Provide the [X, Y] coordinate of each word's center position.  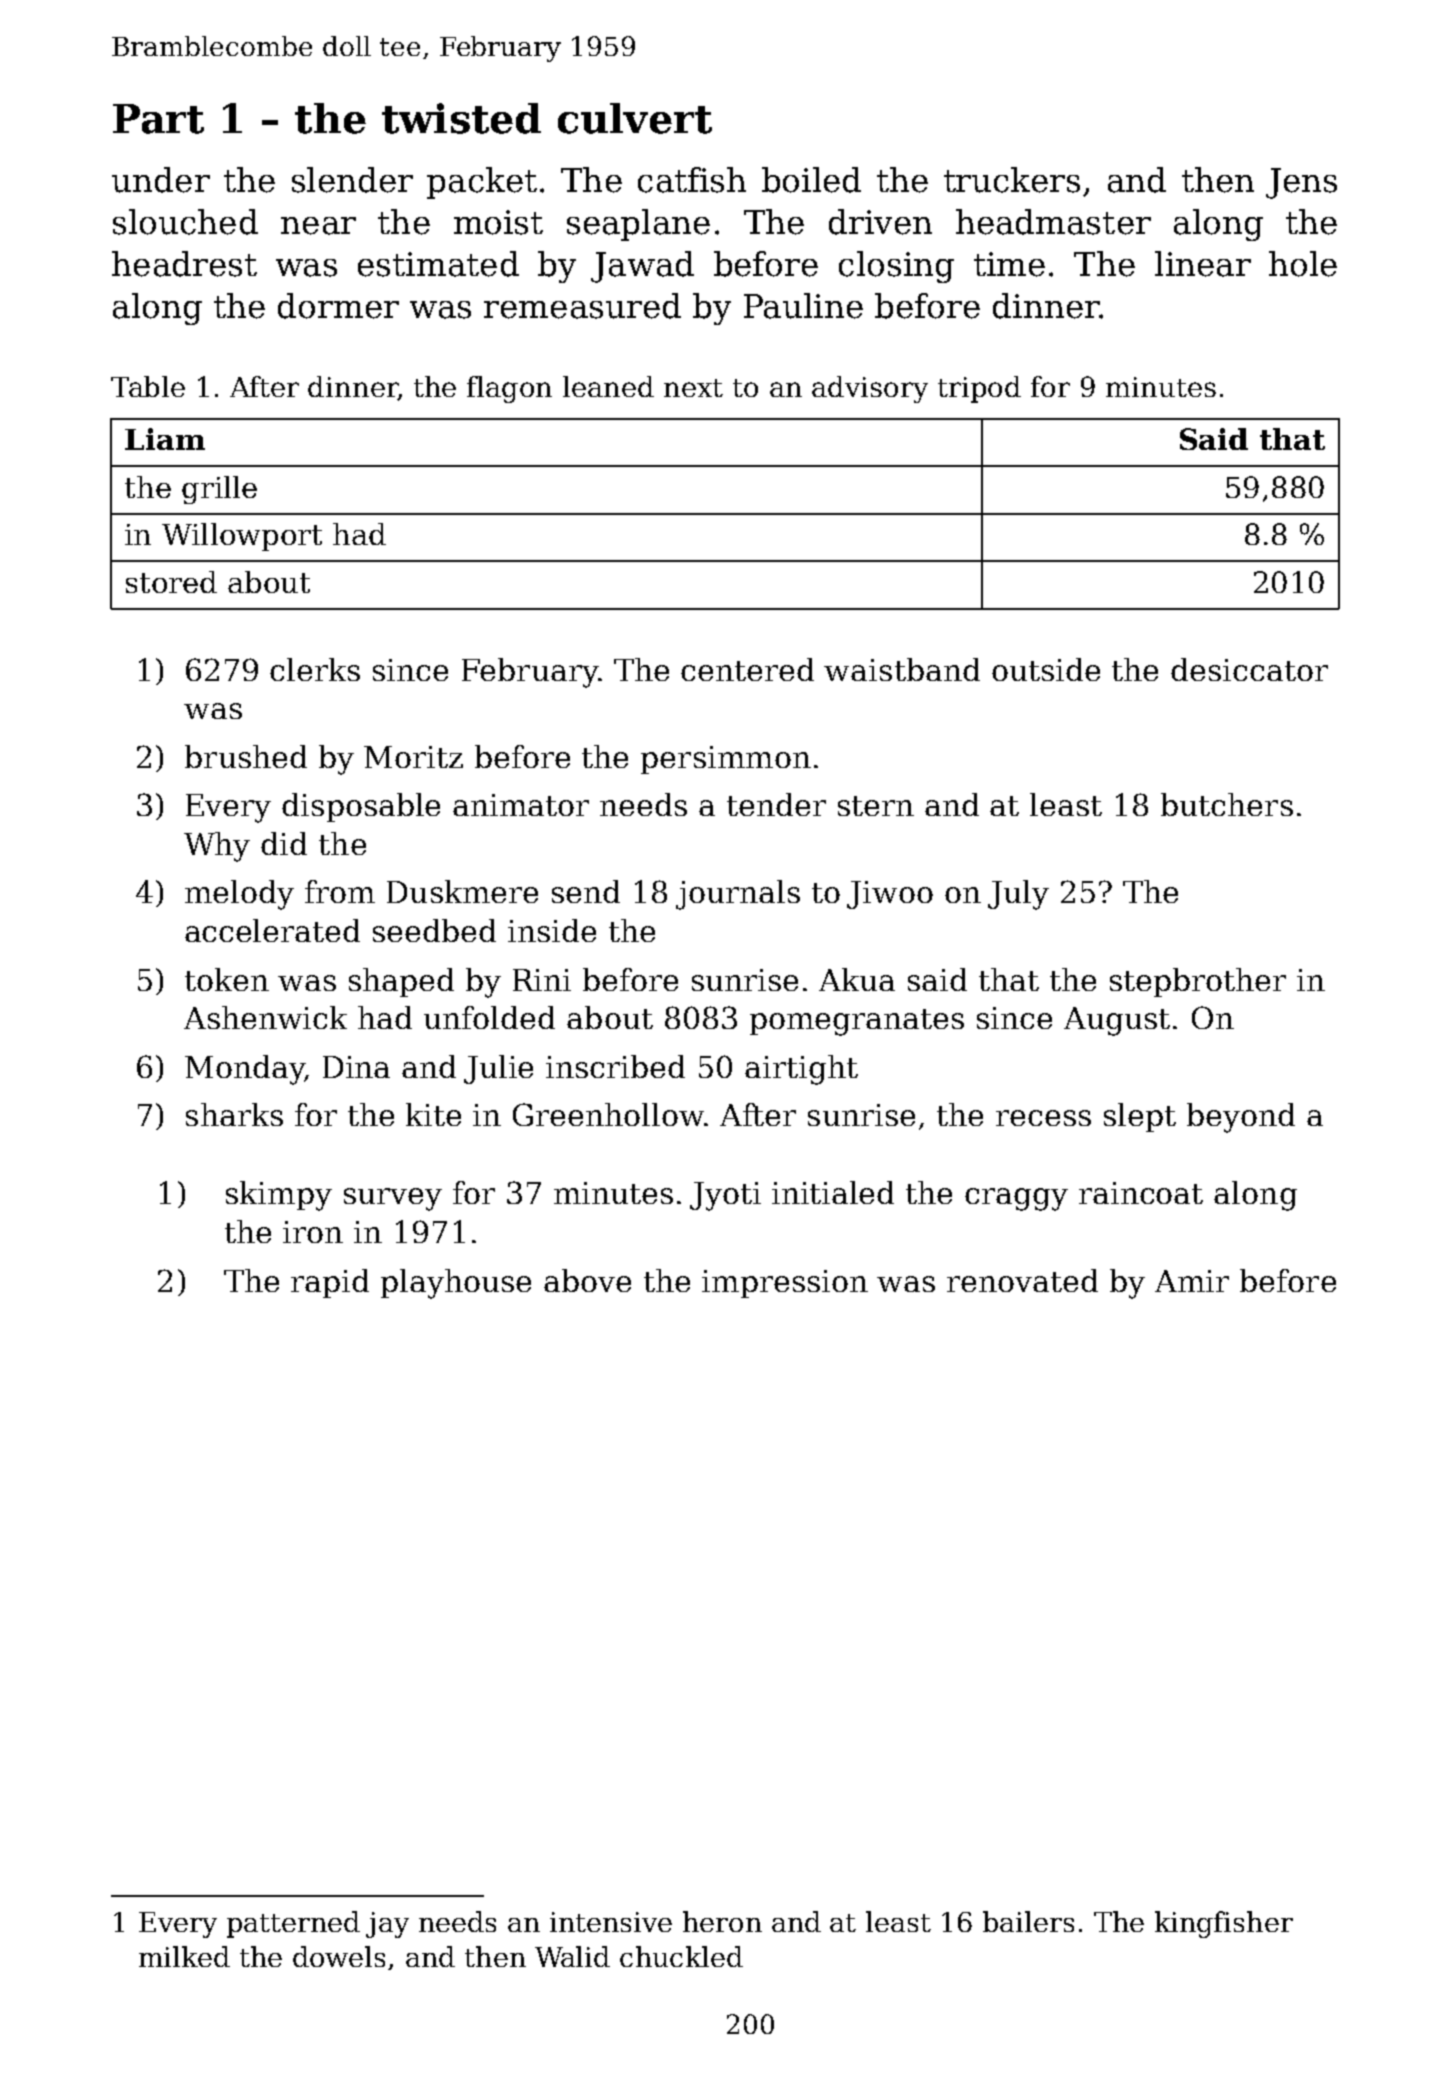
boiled [811, 180]
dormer [338, 306]
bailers [1028, 1921]
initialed [833, 1192]
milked [184, 1956]
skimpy [279, 1196]
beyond [1241, 1118]
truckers [1012, 180]
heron [722, 1921]
